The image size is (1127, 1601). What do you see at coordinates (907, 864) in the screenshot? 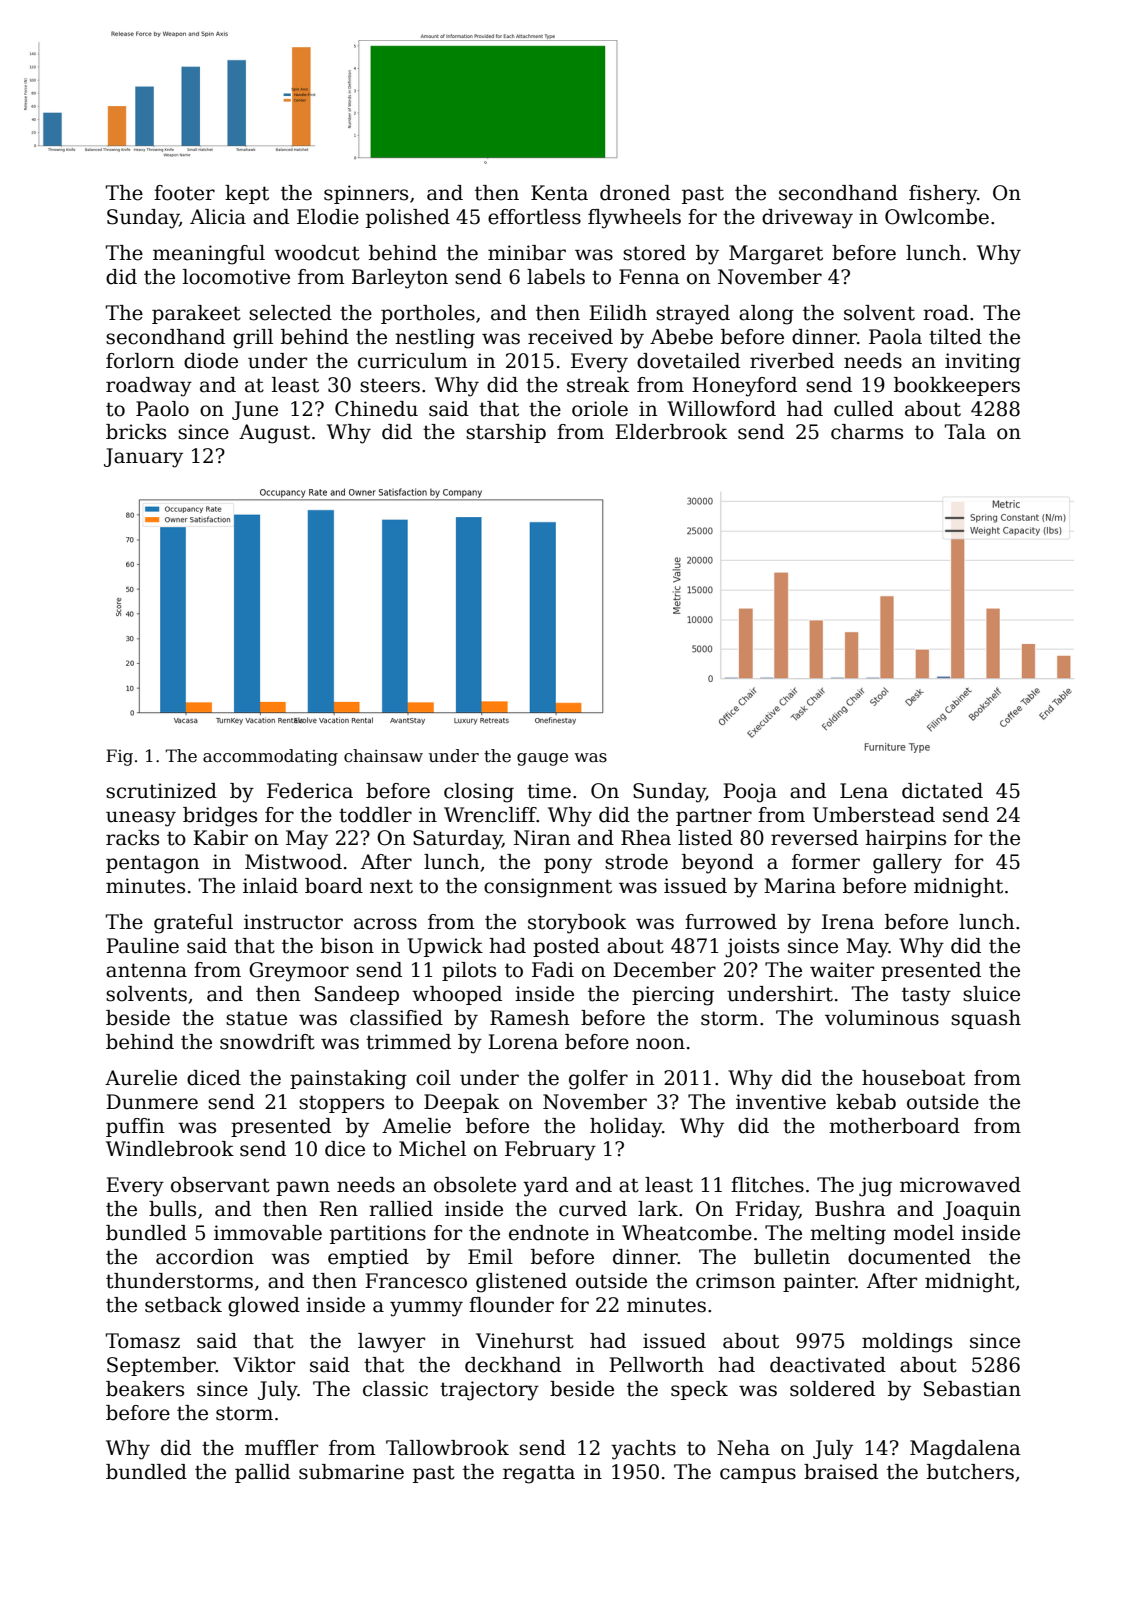
I see `gallery` at bounding box center [907, 864].
